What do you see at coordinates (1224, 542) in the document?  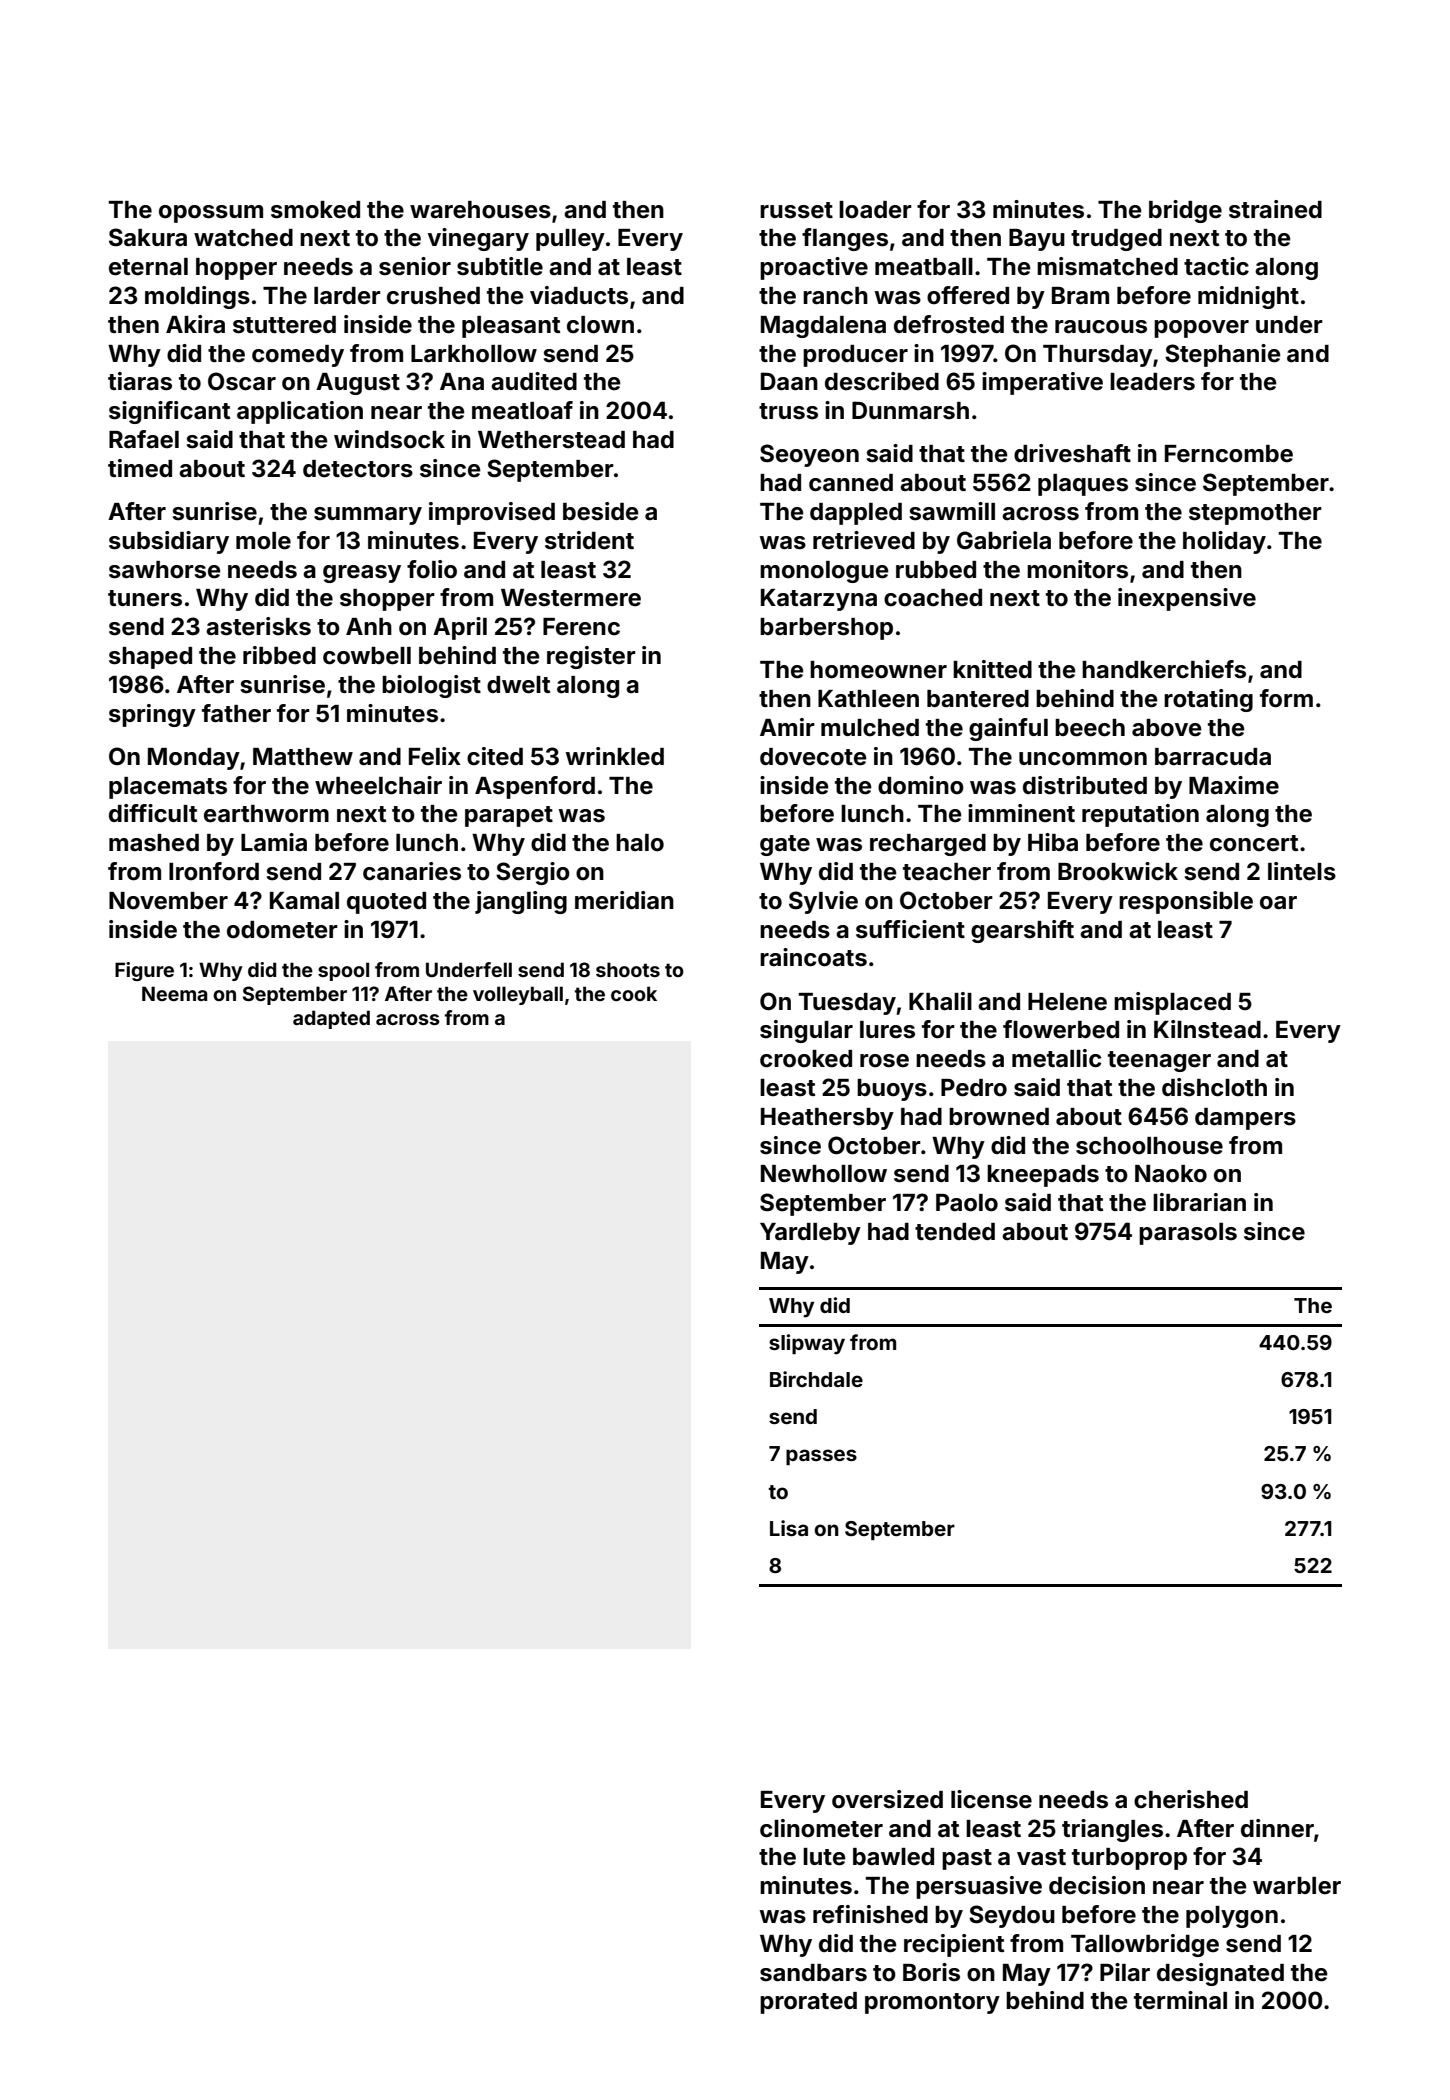 I see `holiday` at bounding box center [1224, 542].
